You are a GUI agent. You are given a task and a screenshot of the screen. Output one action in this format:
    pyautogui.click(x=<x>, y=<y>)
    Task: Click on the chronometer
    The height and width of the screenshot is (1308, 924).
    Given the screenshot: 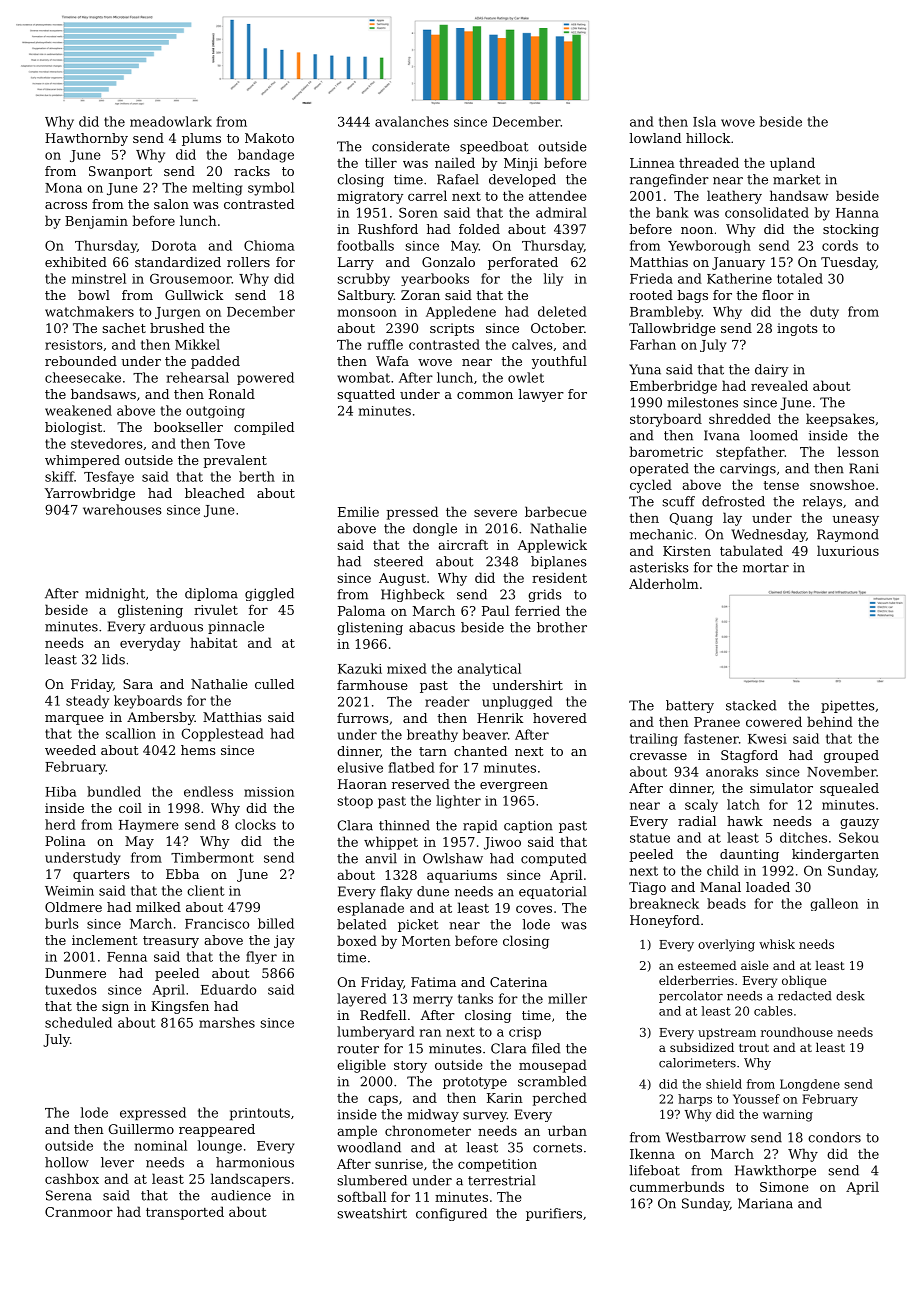 What is the action you would take?
    pyautogui.click(x=428, y=1130)
